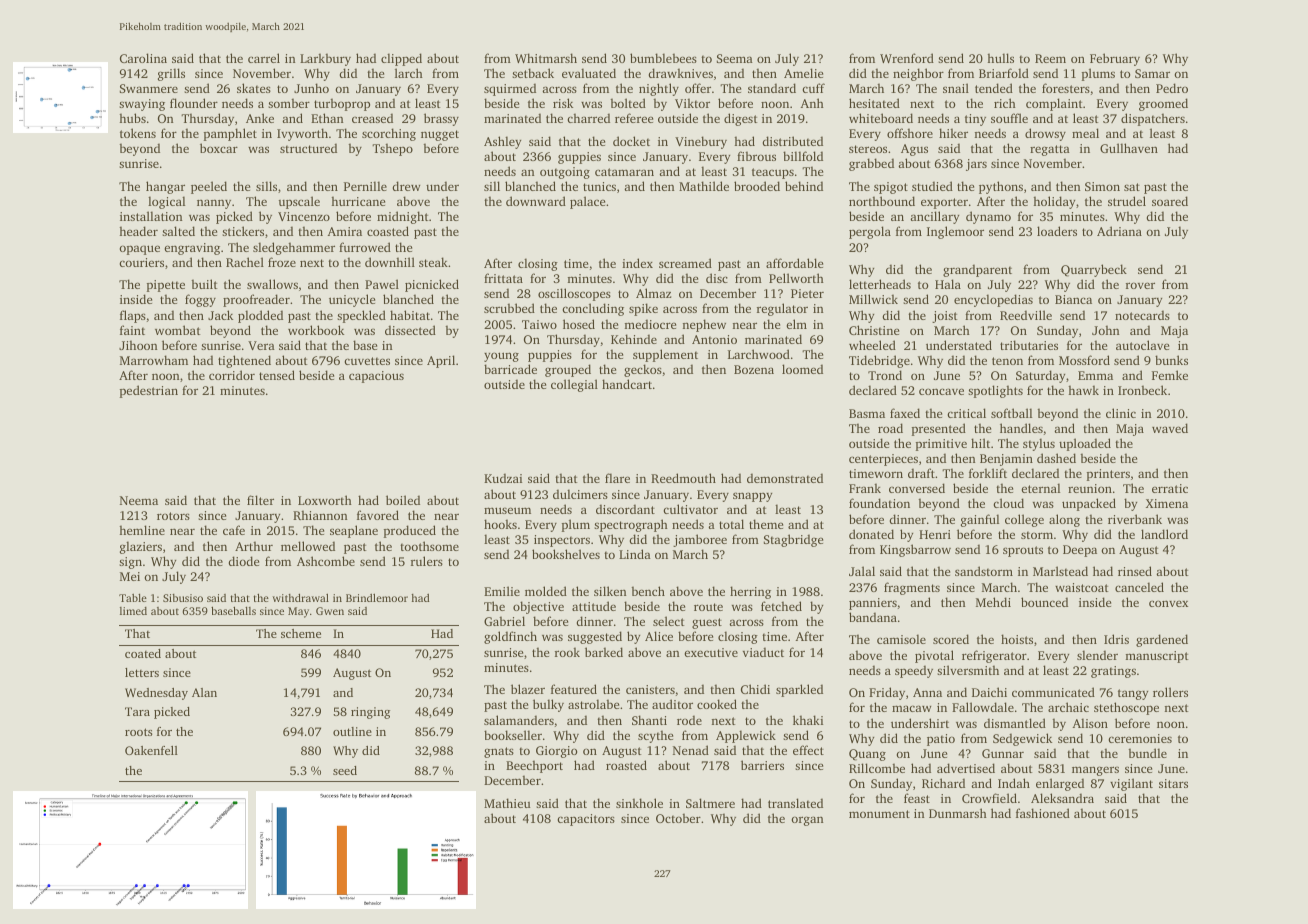 This screenshot has width=1308, height=924. What do you see at coordinates (139, 500) in the screenshot?
I see `Neema` at bounding box center [139, 500].
